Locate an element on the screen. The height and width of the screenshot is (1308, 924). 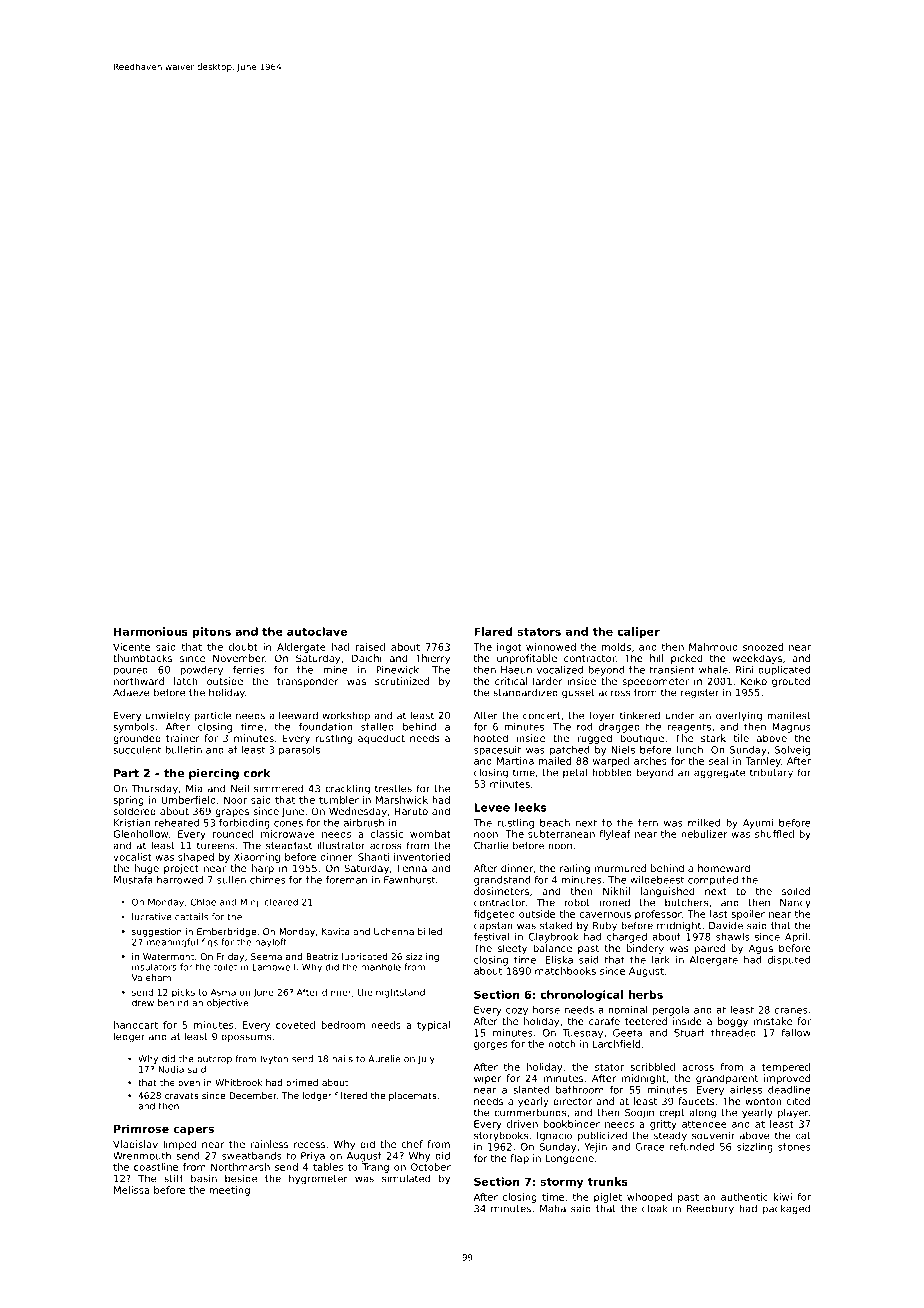
grandparent is located at coordinates (727, 1079).
